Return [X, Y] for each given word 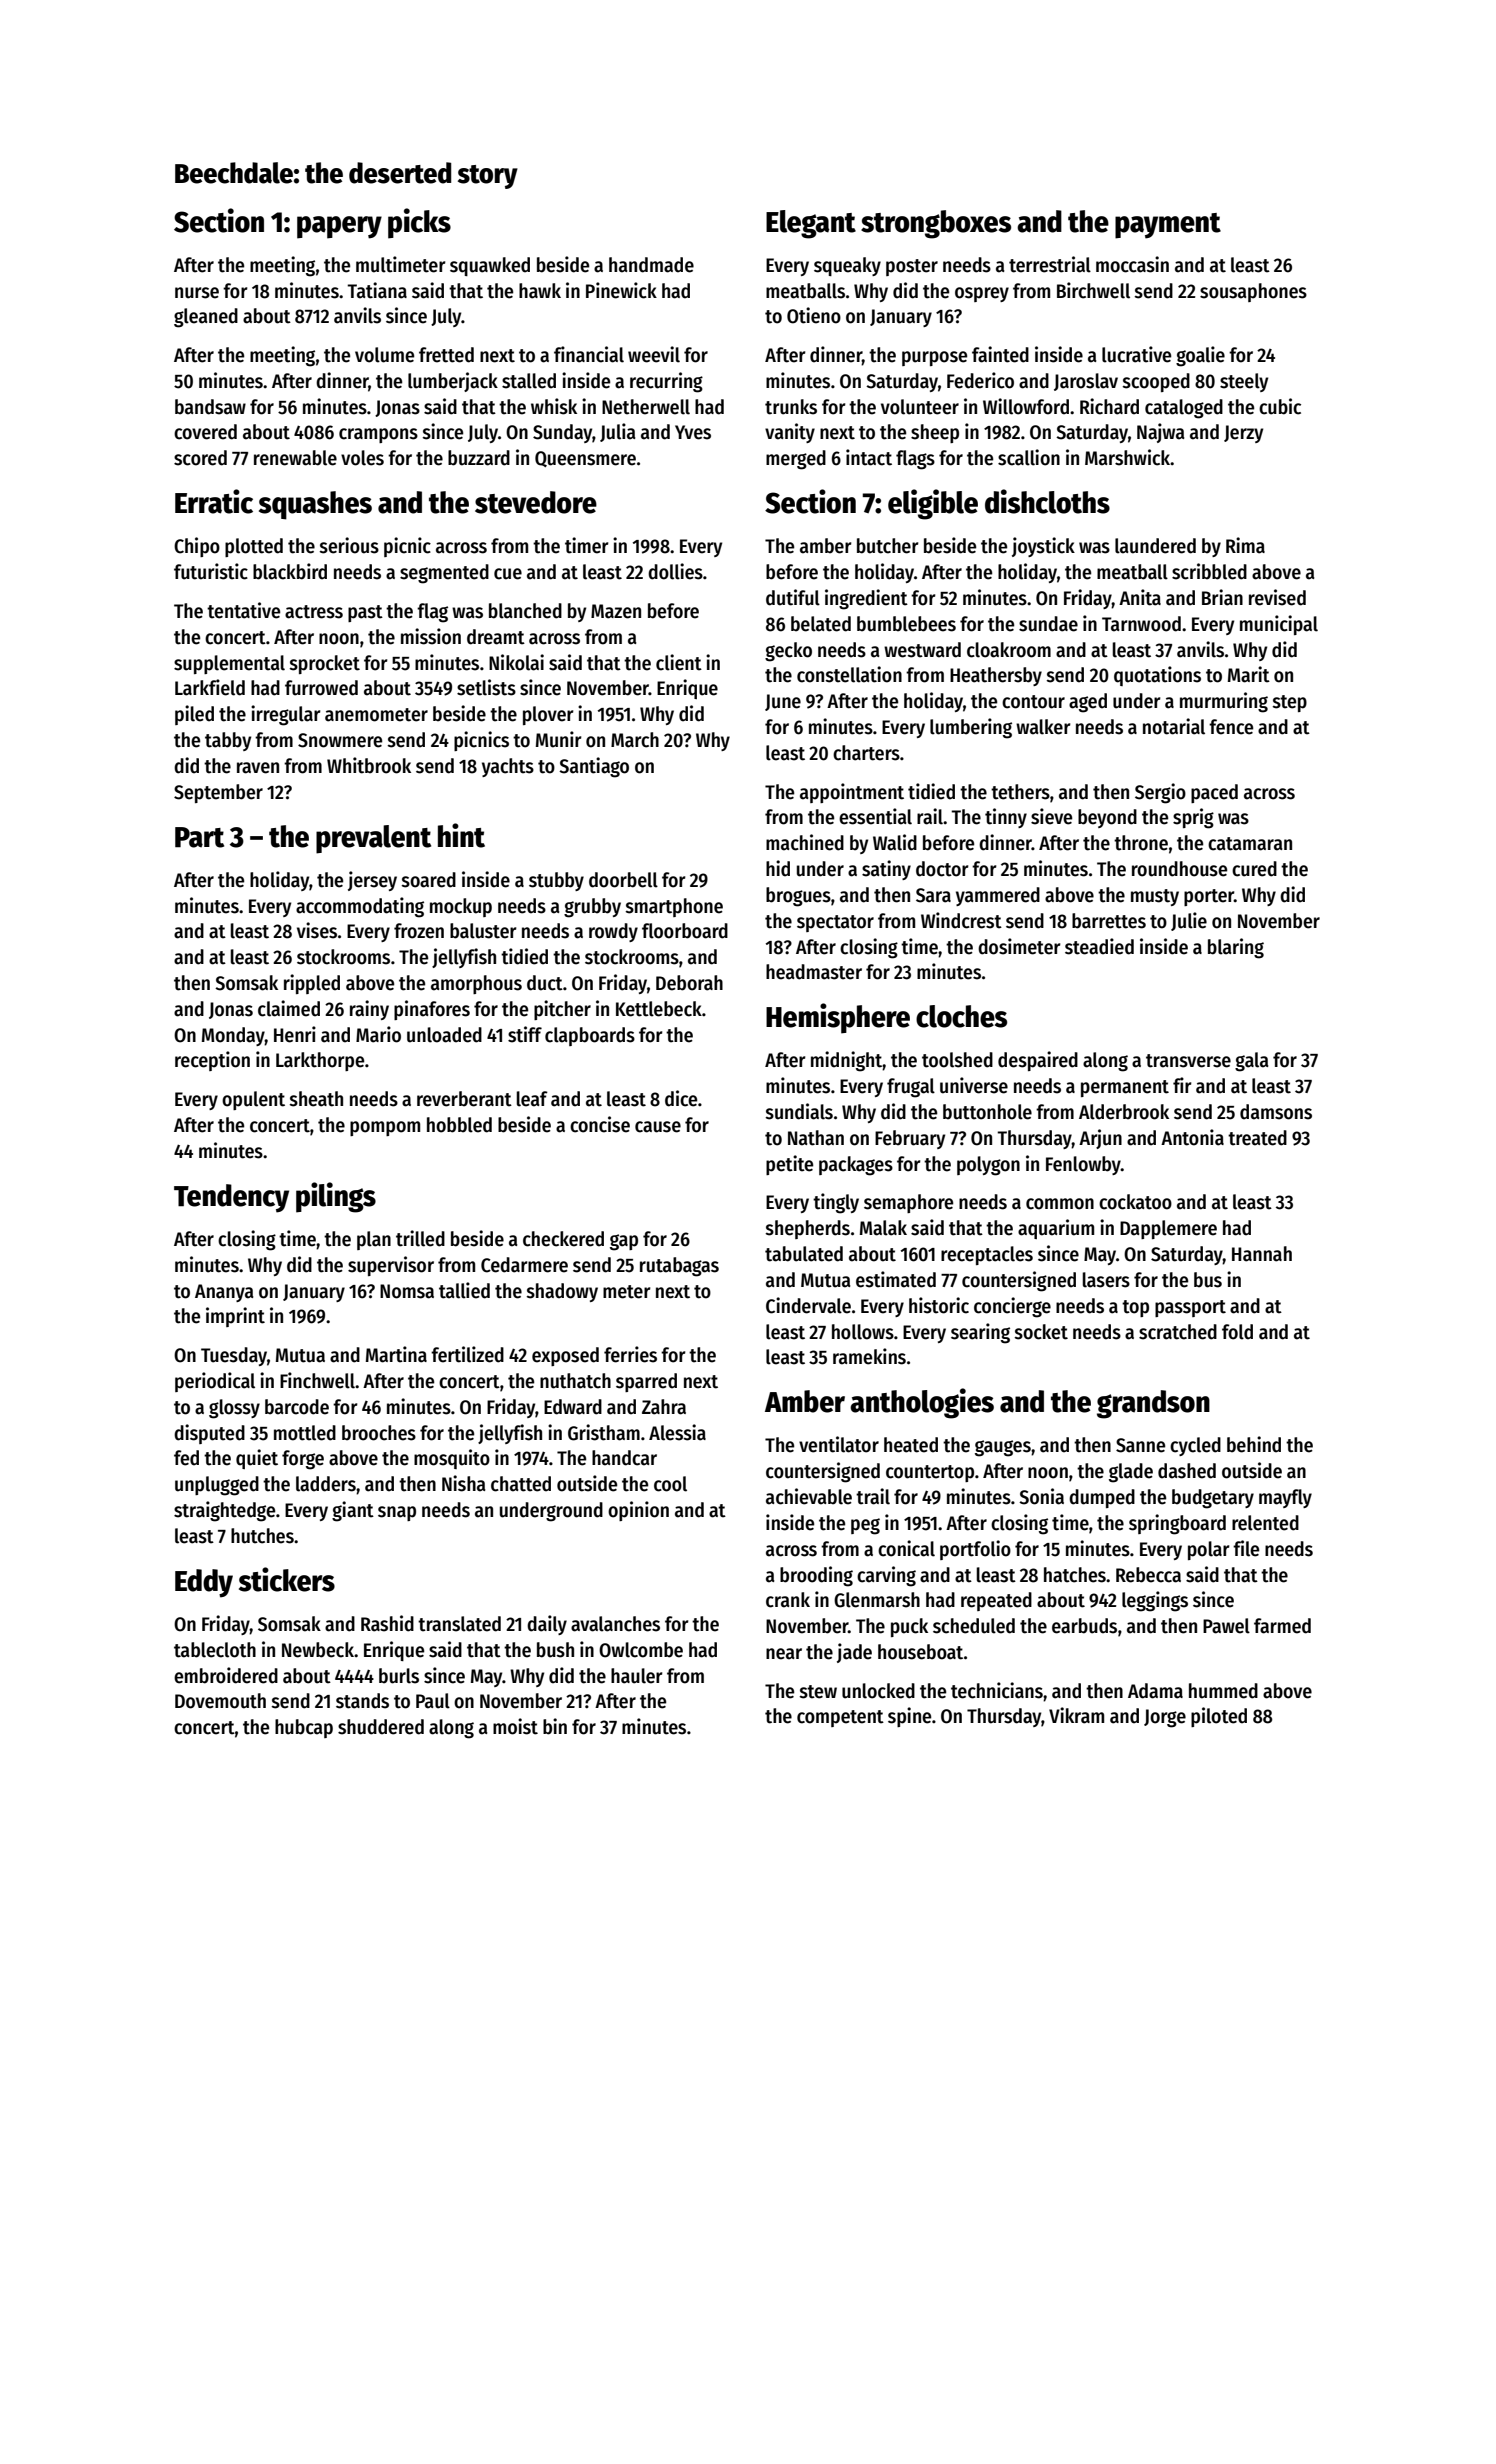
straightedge [224, 1511]
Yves [693, 432]
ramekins [869, 1356]
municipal [1279, 625]
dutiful [793, 597]
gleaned [206, 318]
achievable [809, 1496]
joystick [1043, 547]
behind [1254, 1444]
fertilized [467, 1354]
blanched [525, 611]
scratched [1178, 1332]
